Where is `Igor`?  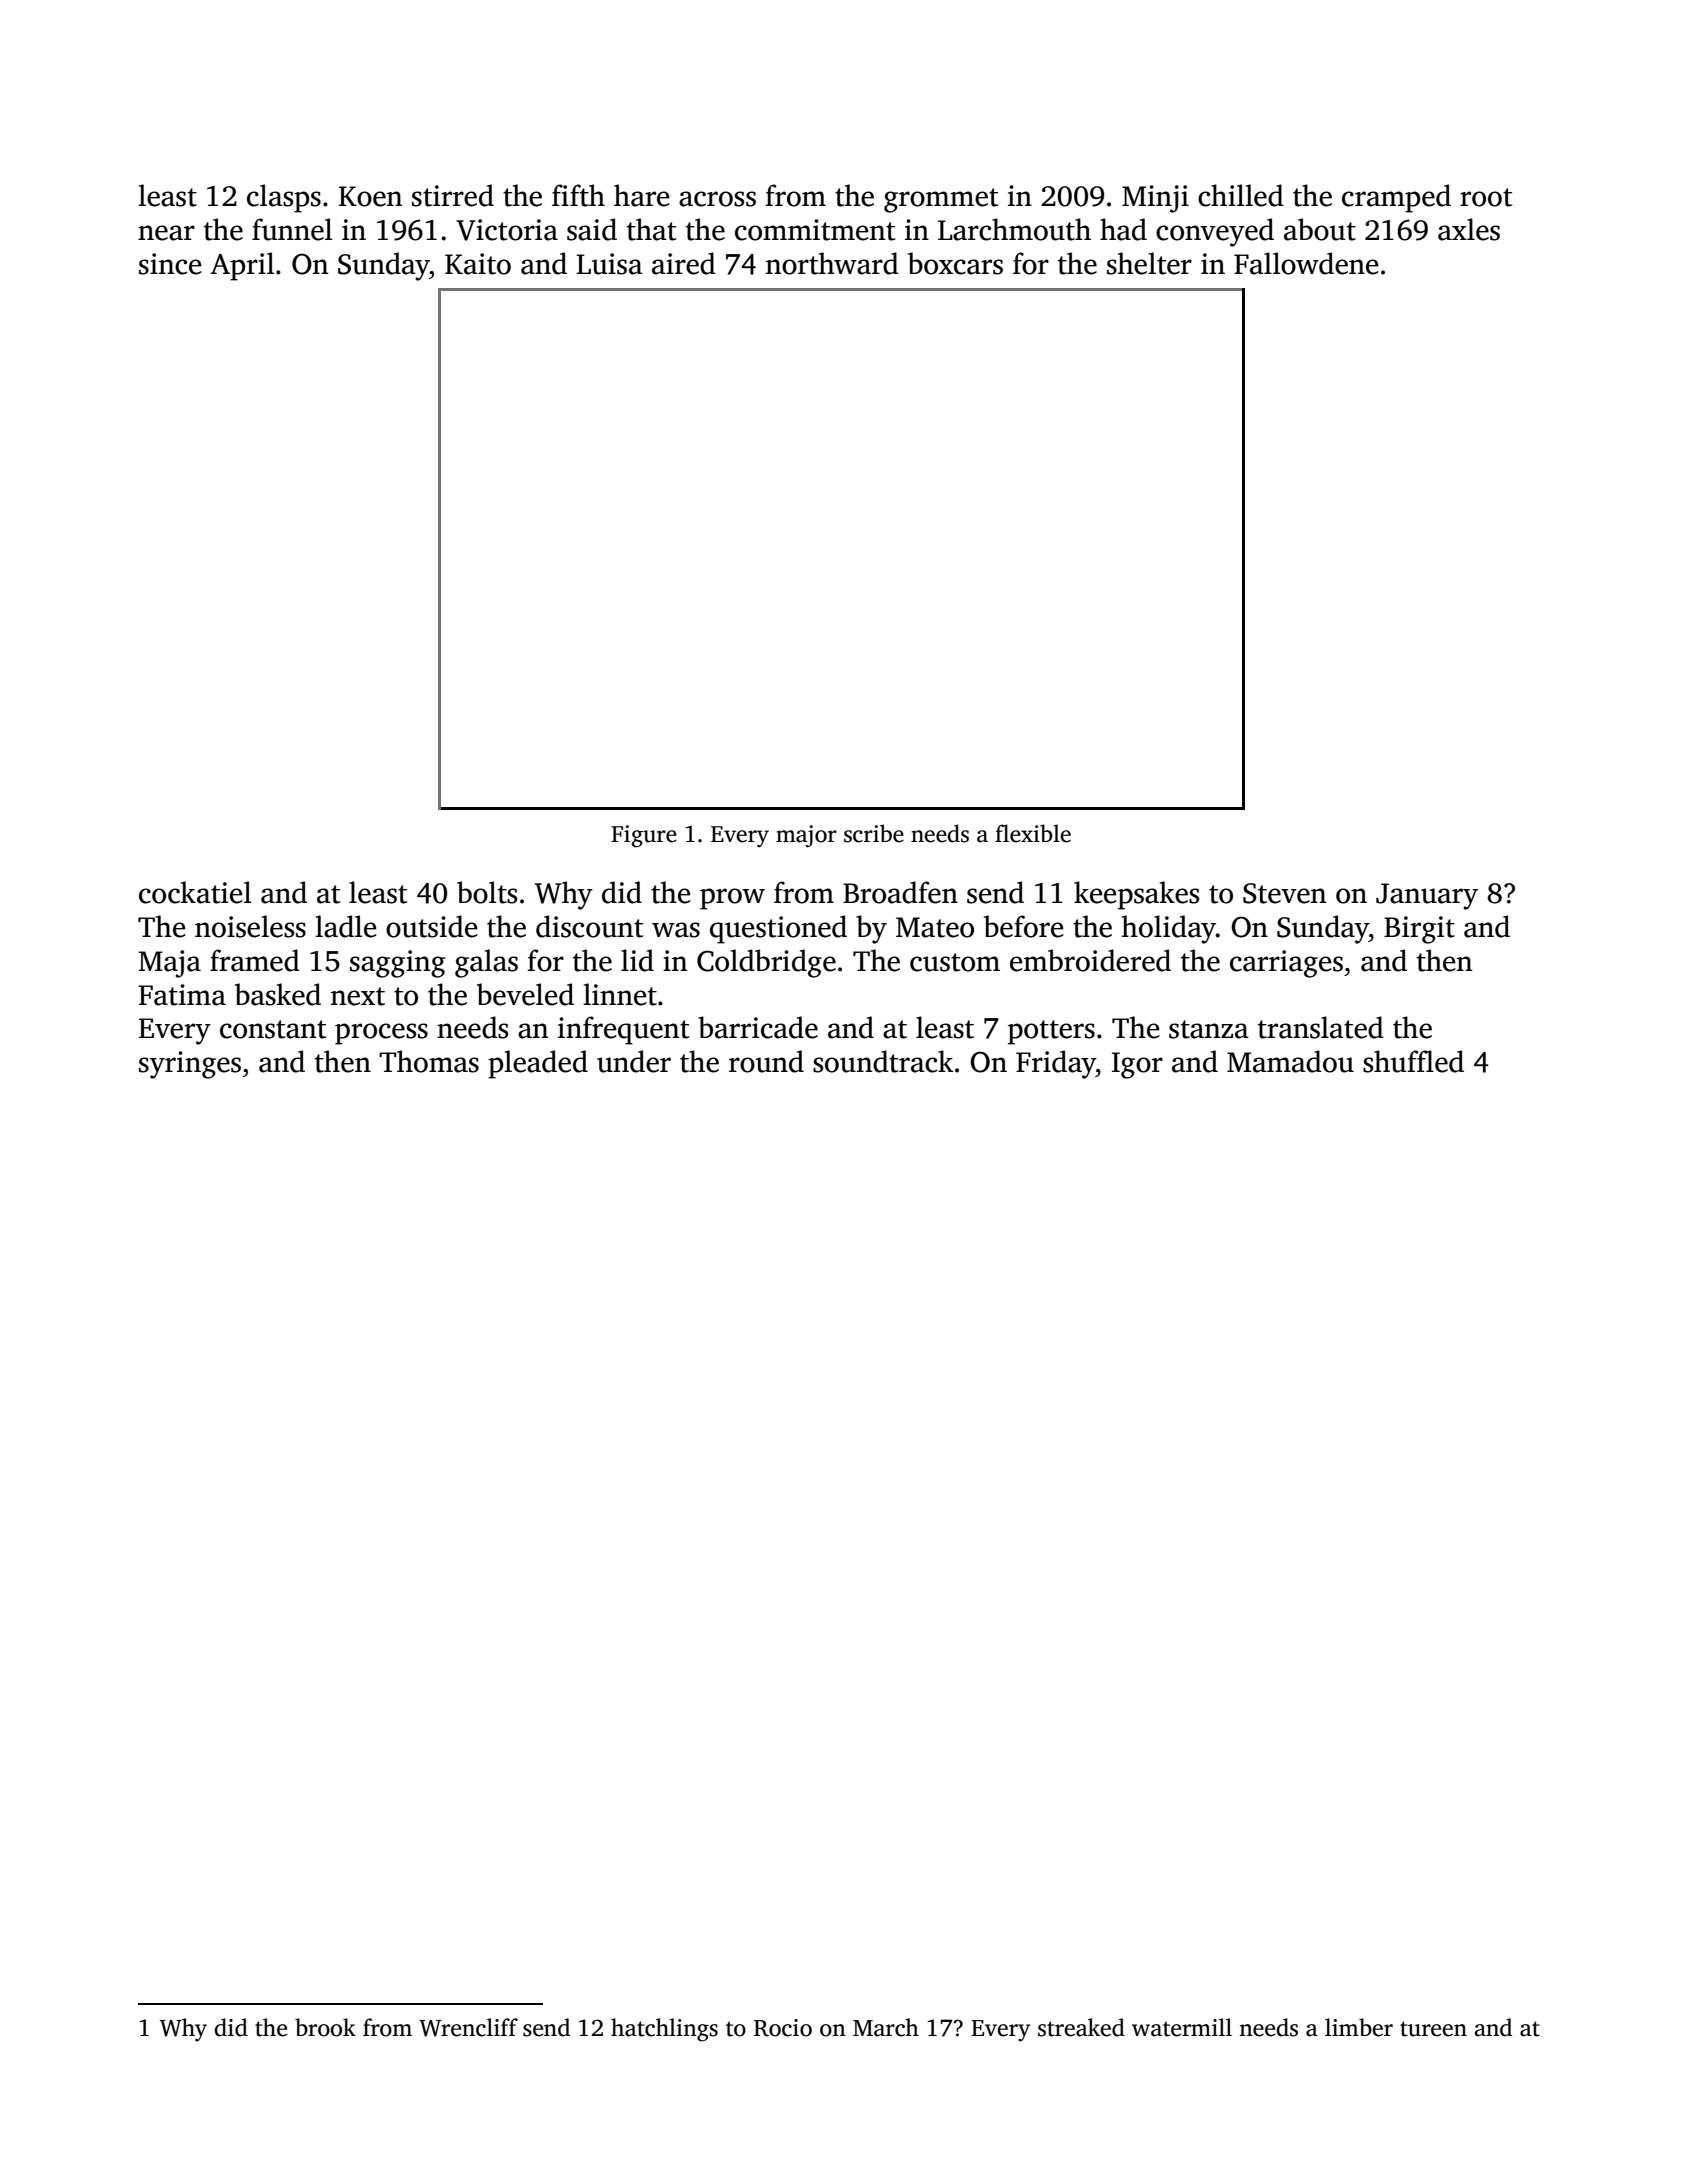 Igor is located at coordinates (1137, 1065).
